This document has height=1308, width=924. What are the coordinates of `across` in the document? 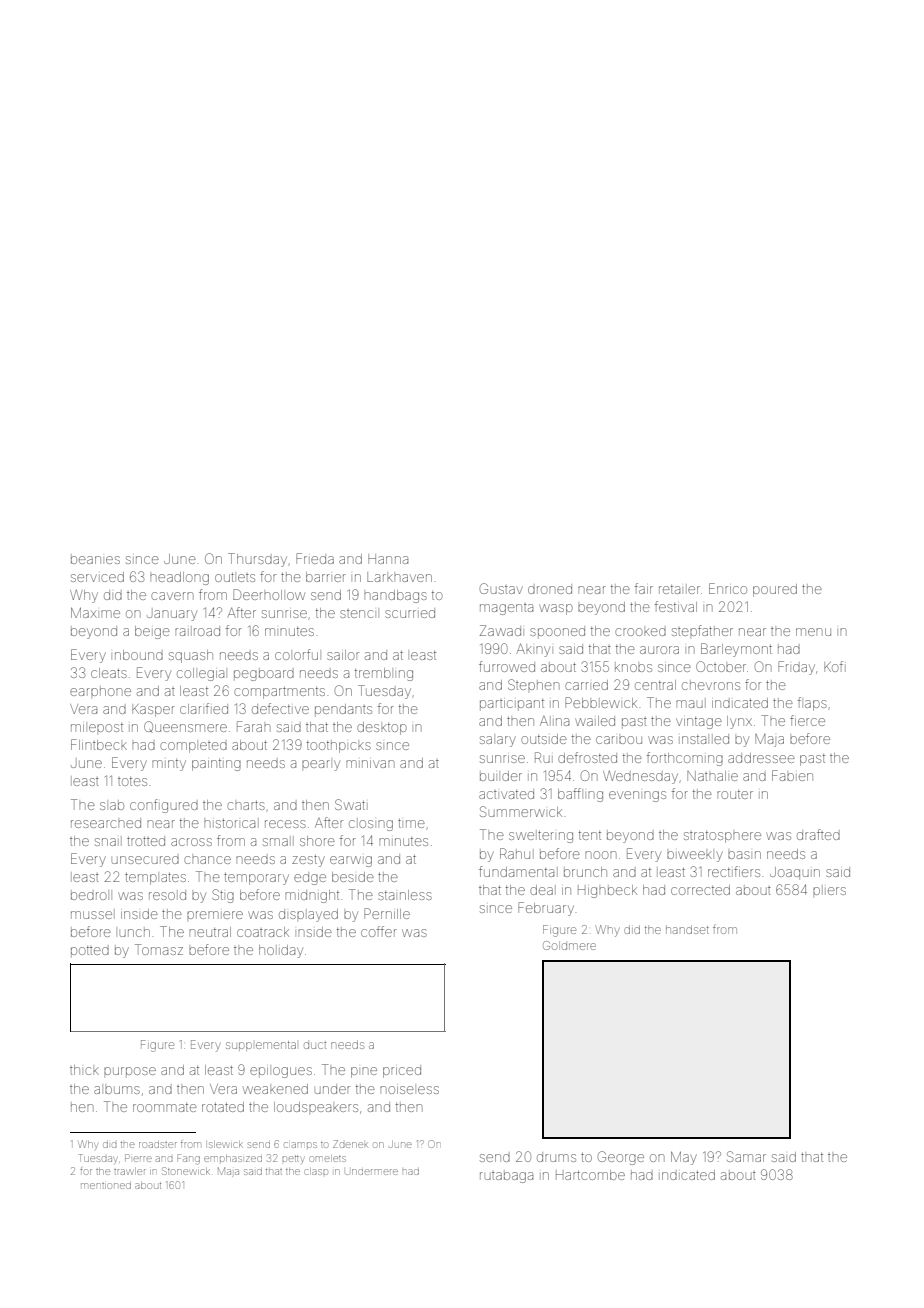 It's located at (191, 842).
